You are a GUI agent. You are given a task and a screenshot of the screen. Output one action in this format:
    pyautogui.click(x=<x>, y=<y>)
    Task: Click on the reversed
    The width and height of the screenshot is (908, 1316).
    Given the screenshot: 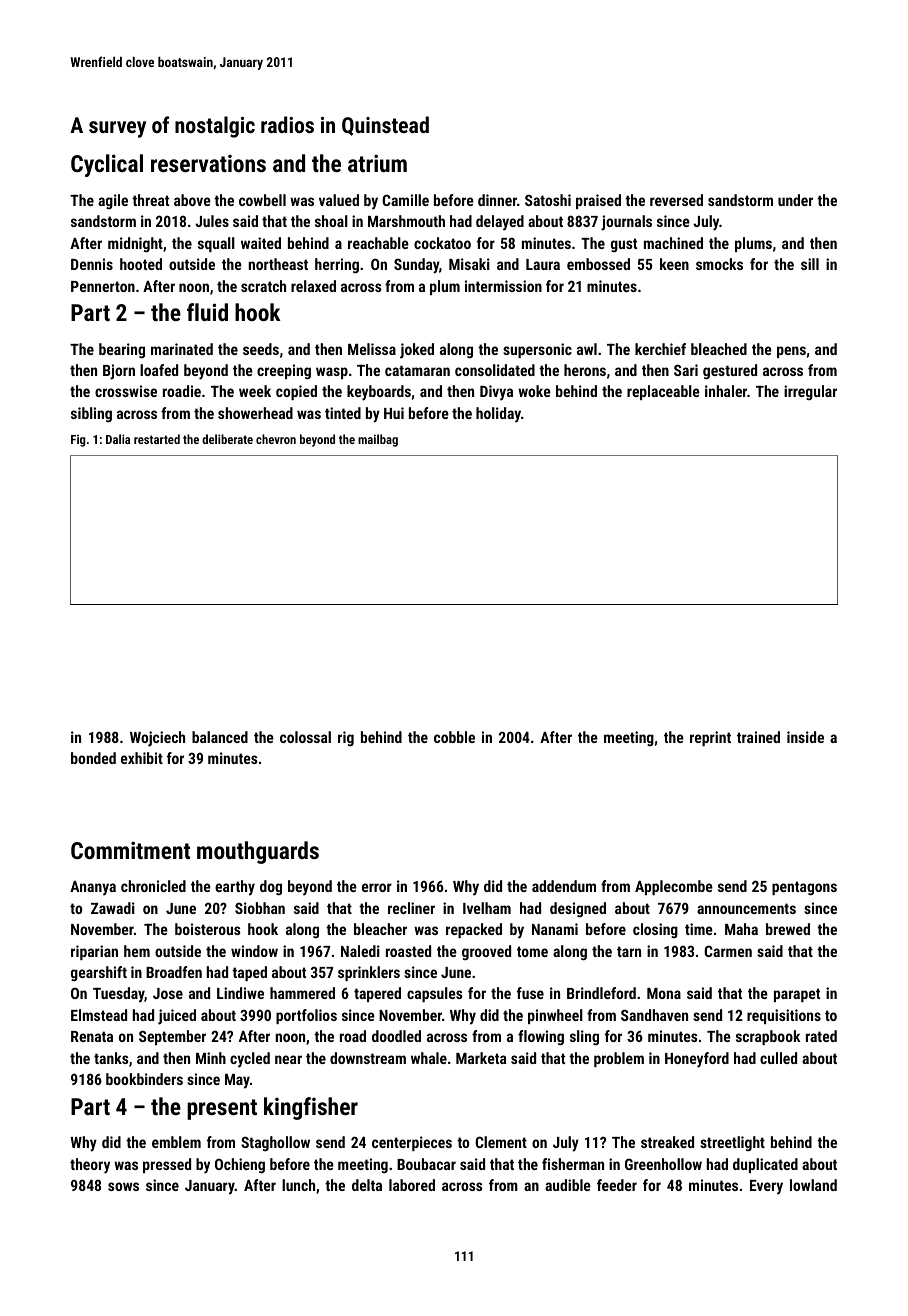 What is the action you would take?
    pyautogui.click(x=676, y=200)
